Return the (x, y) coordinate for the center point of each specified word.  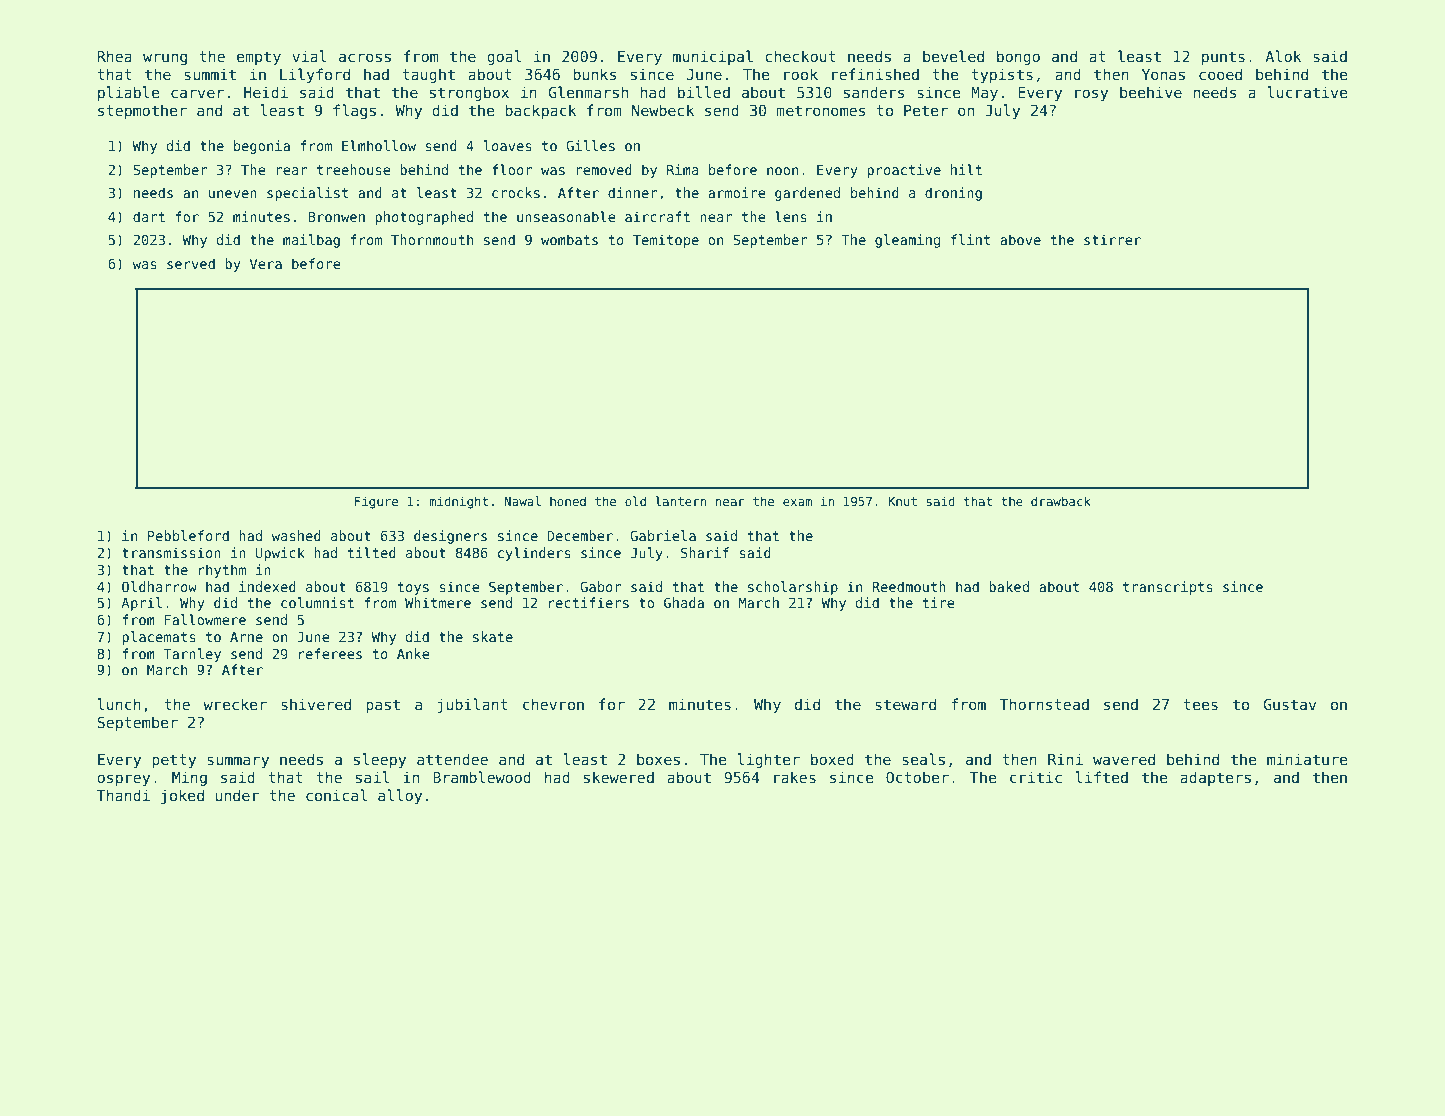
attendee (452, 759)
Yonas (1163, 74)
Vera (266, 264)
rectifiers (589, 602)
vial (309, 56)
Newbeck (663, 110)
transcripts (1168, 588)
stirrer (1112, 239)
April (141, 604)
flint (970, 239)
